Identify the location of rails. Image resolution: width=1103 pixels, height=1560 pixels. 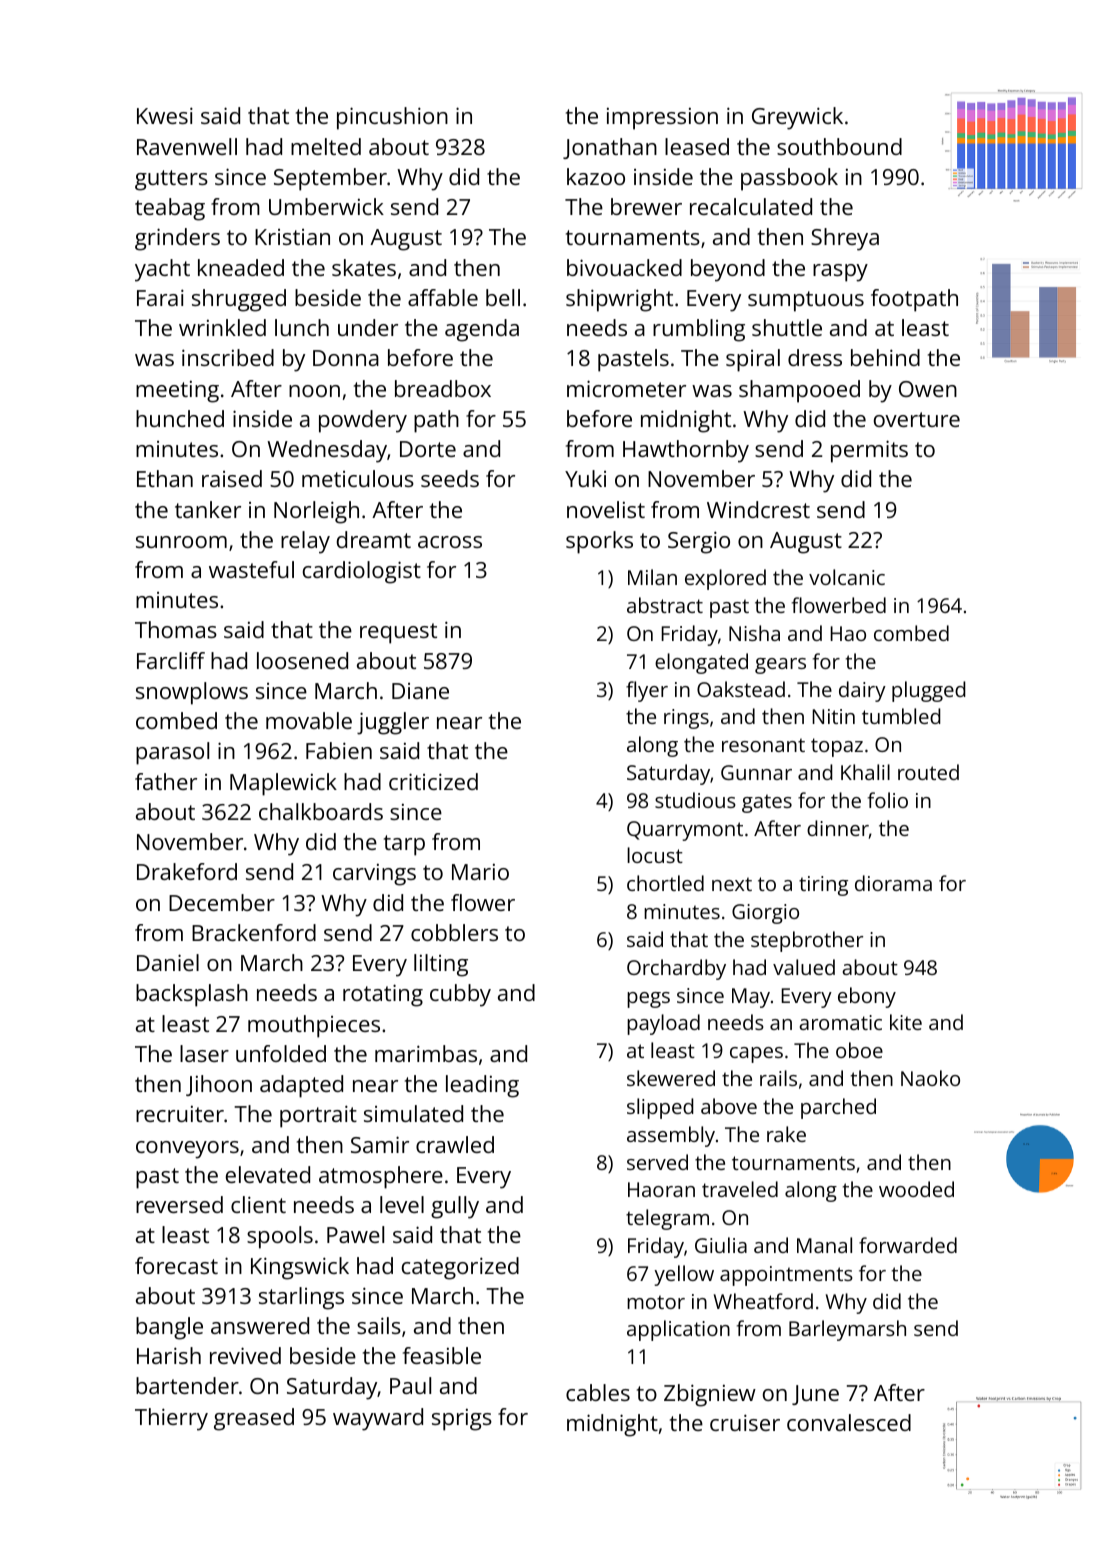
(778, 1078).
